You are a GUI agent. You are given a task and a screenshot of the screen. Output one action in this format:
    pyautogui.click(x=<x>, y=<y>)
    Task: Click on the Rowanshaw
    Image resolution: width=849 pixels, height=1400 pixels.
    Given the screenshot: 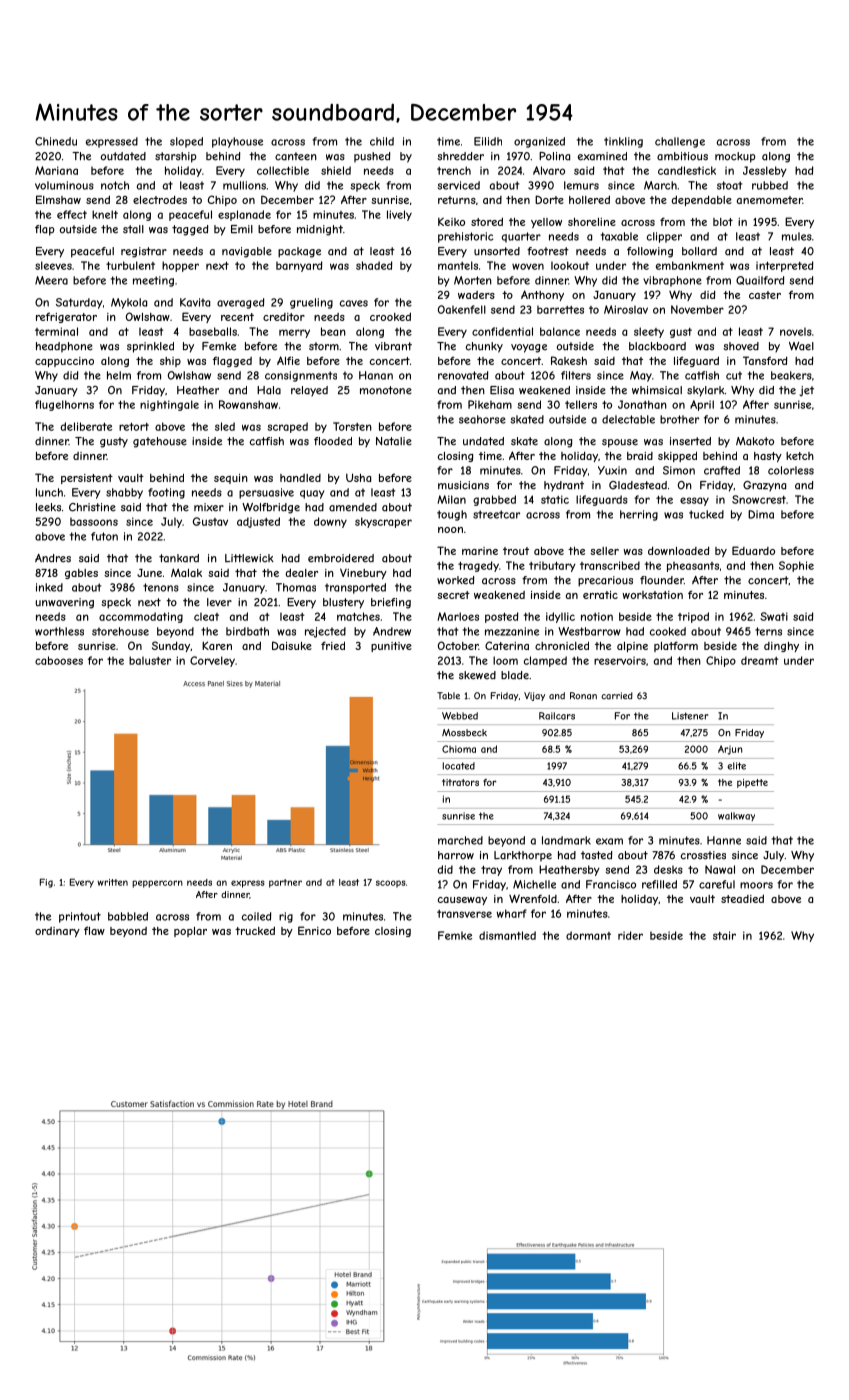 What is the action you would take?
    pyautogui.click(x=248, y=404)
